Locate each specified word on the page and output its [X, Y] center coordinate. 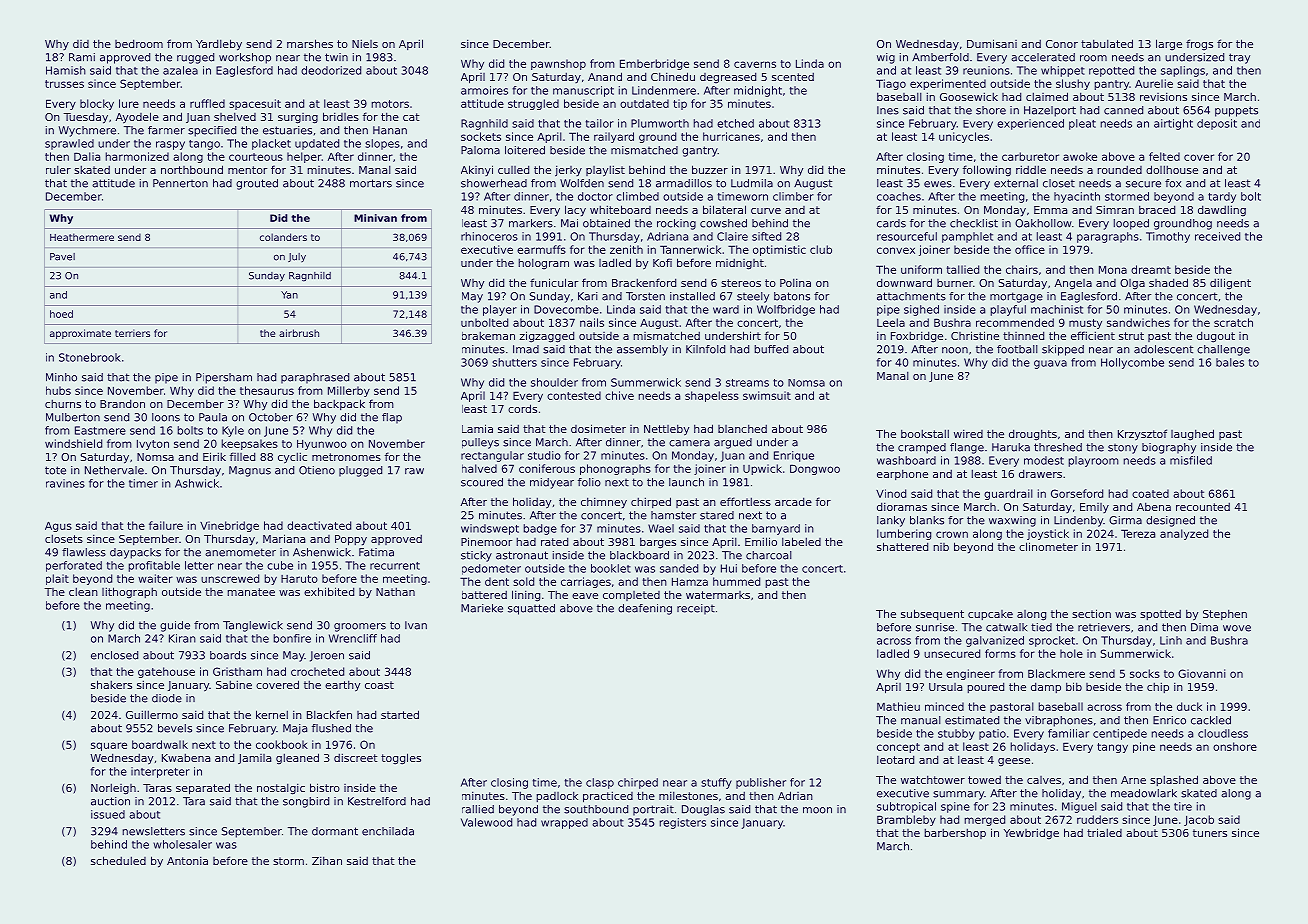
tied [1041, 627]
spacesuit [255, 104]
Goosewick [969, 96]
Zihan [327, 861]
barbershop [955, 834]
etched [735, 123]
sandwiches [1138, 322]
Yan [289, 295]
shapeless [712, 396]
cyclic [292, 457]
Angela [1073, 284]
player [500, 310]
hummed [736, 581]
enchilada [388, 831]
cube [280, 565]
